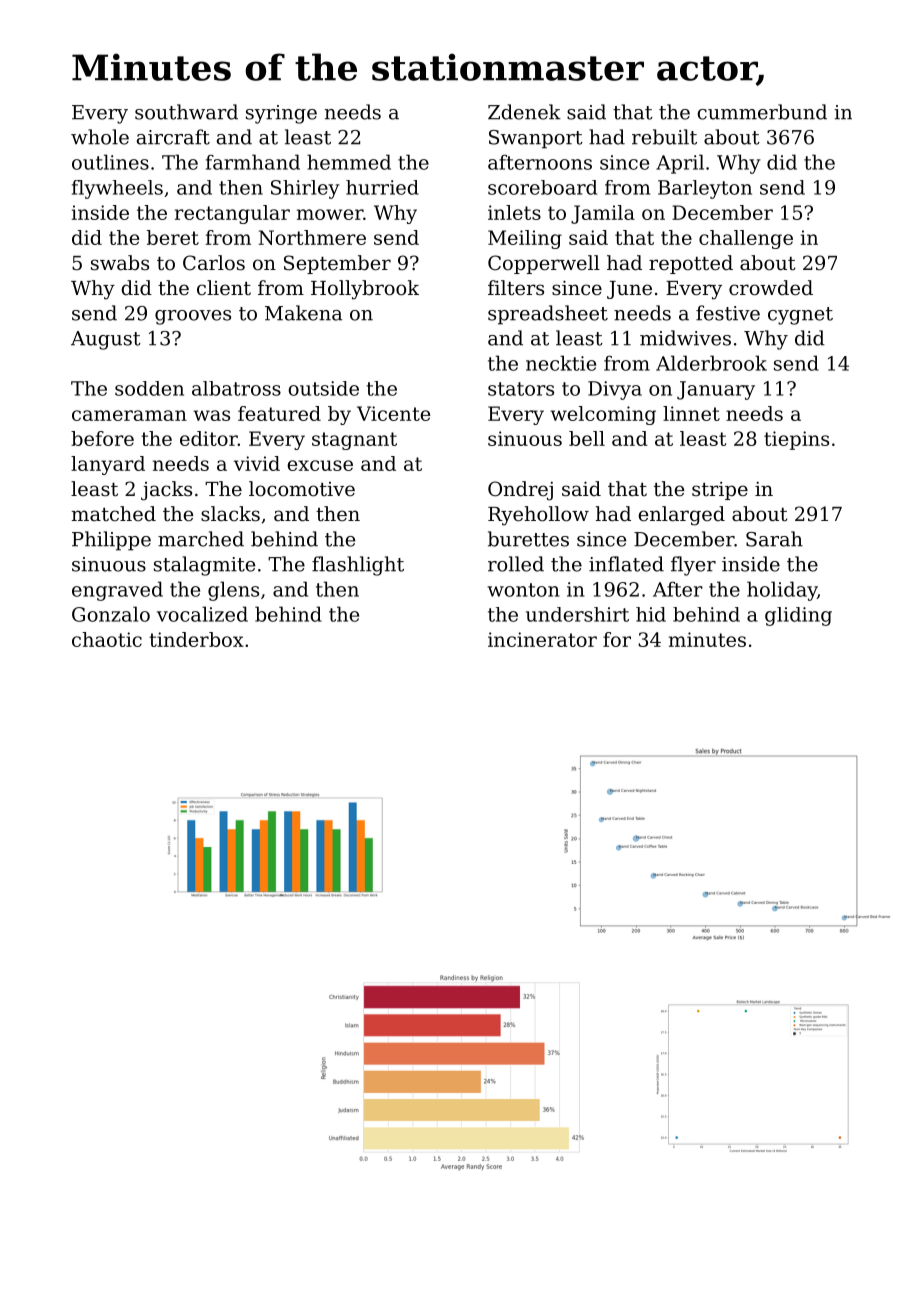  Describe the element at coordinates (798, 616) in the screenshot. I see `gliding` at that location.
